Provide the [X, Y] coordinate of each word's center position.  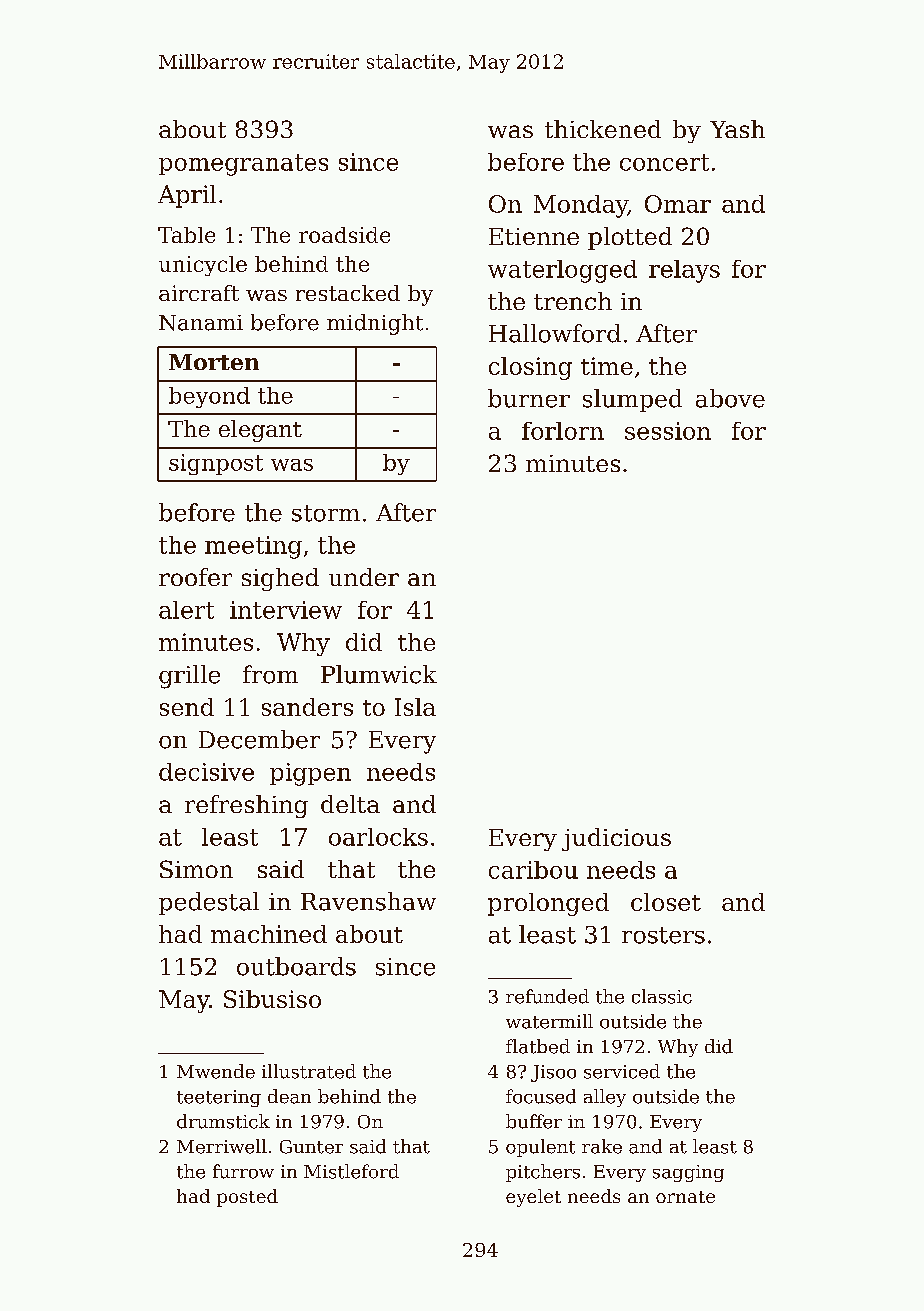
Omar [678, 204]
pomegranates [243, 165]
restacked [348, 293]
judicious [616, 839]
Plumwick [379, 674]
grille [189, 677]
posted [247, 1198]
